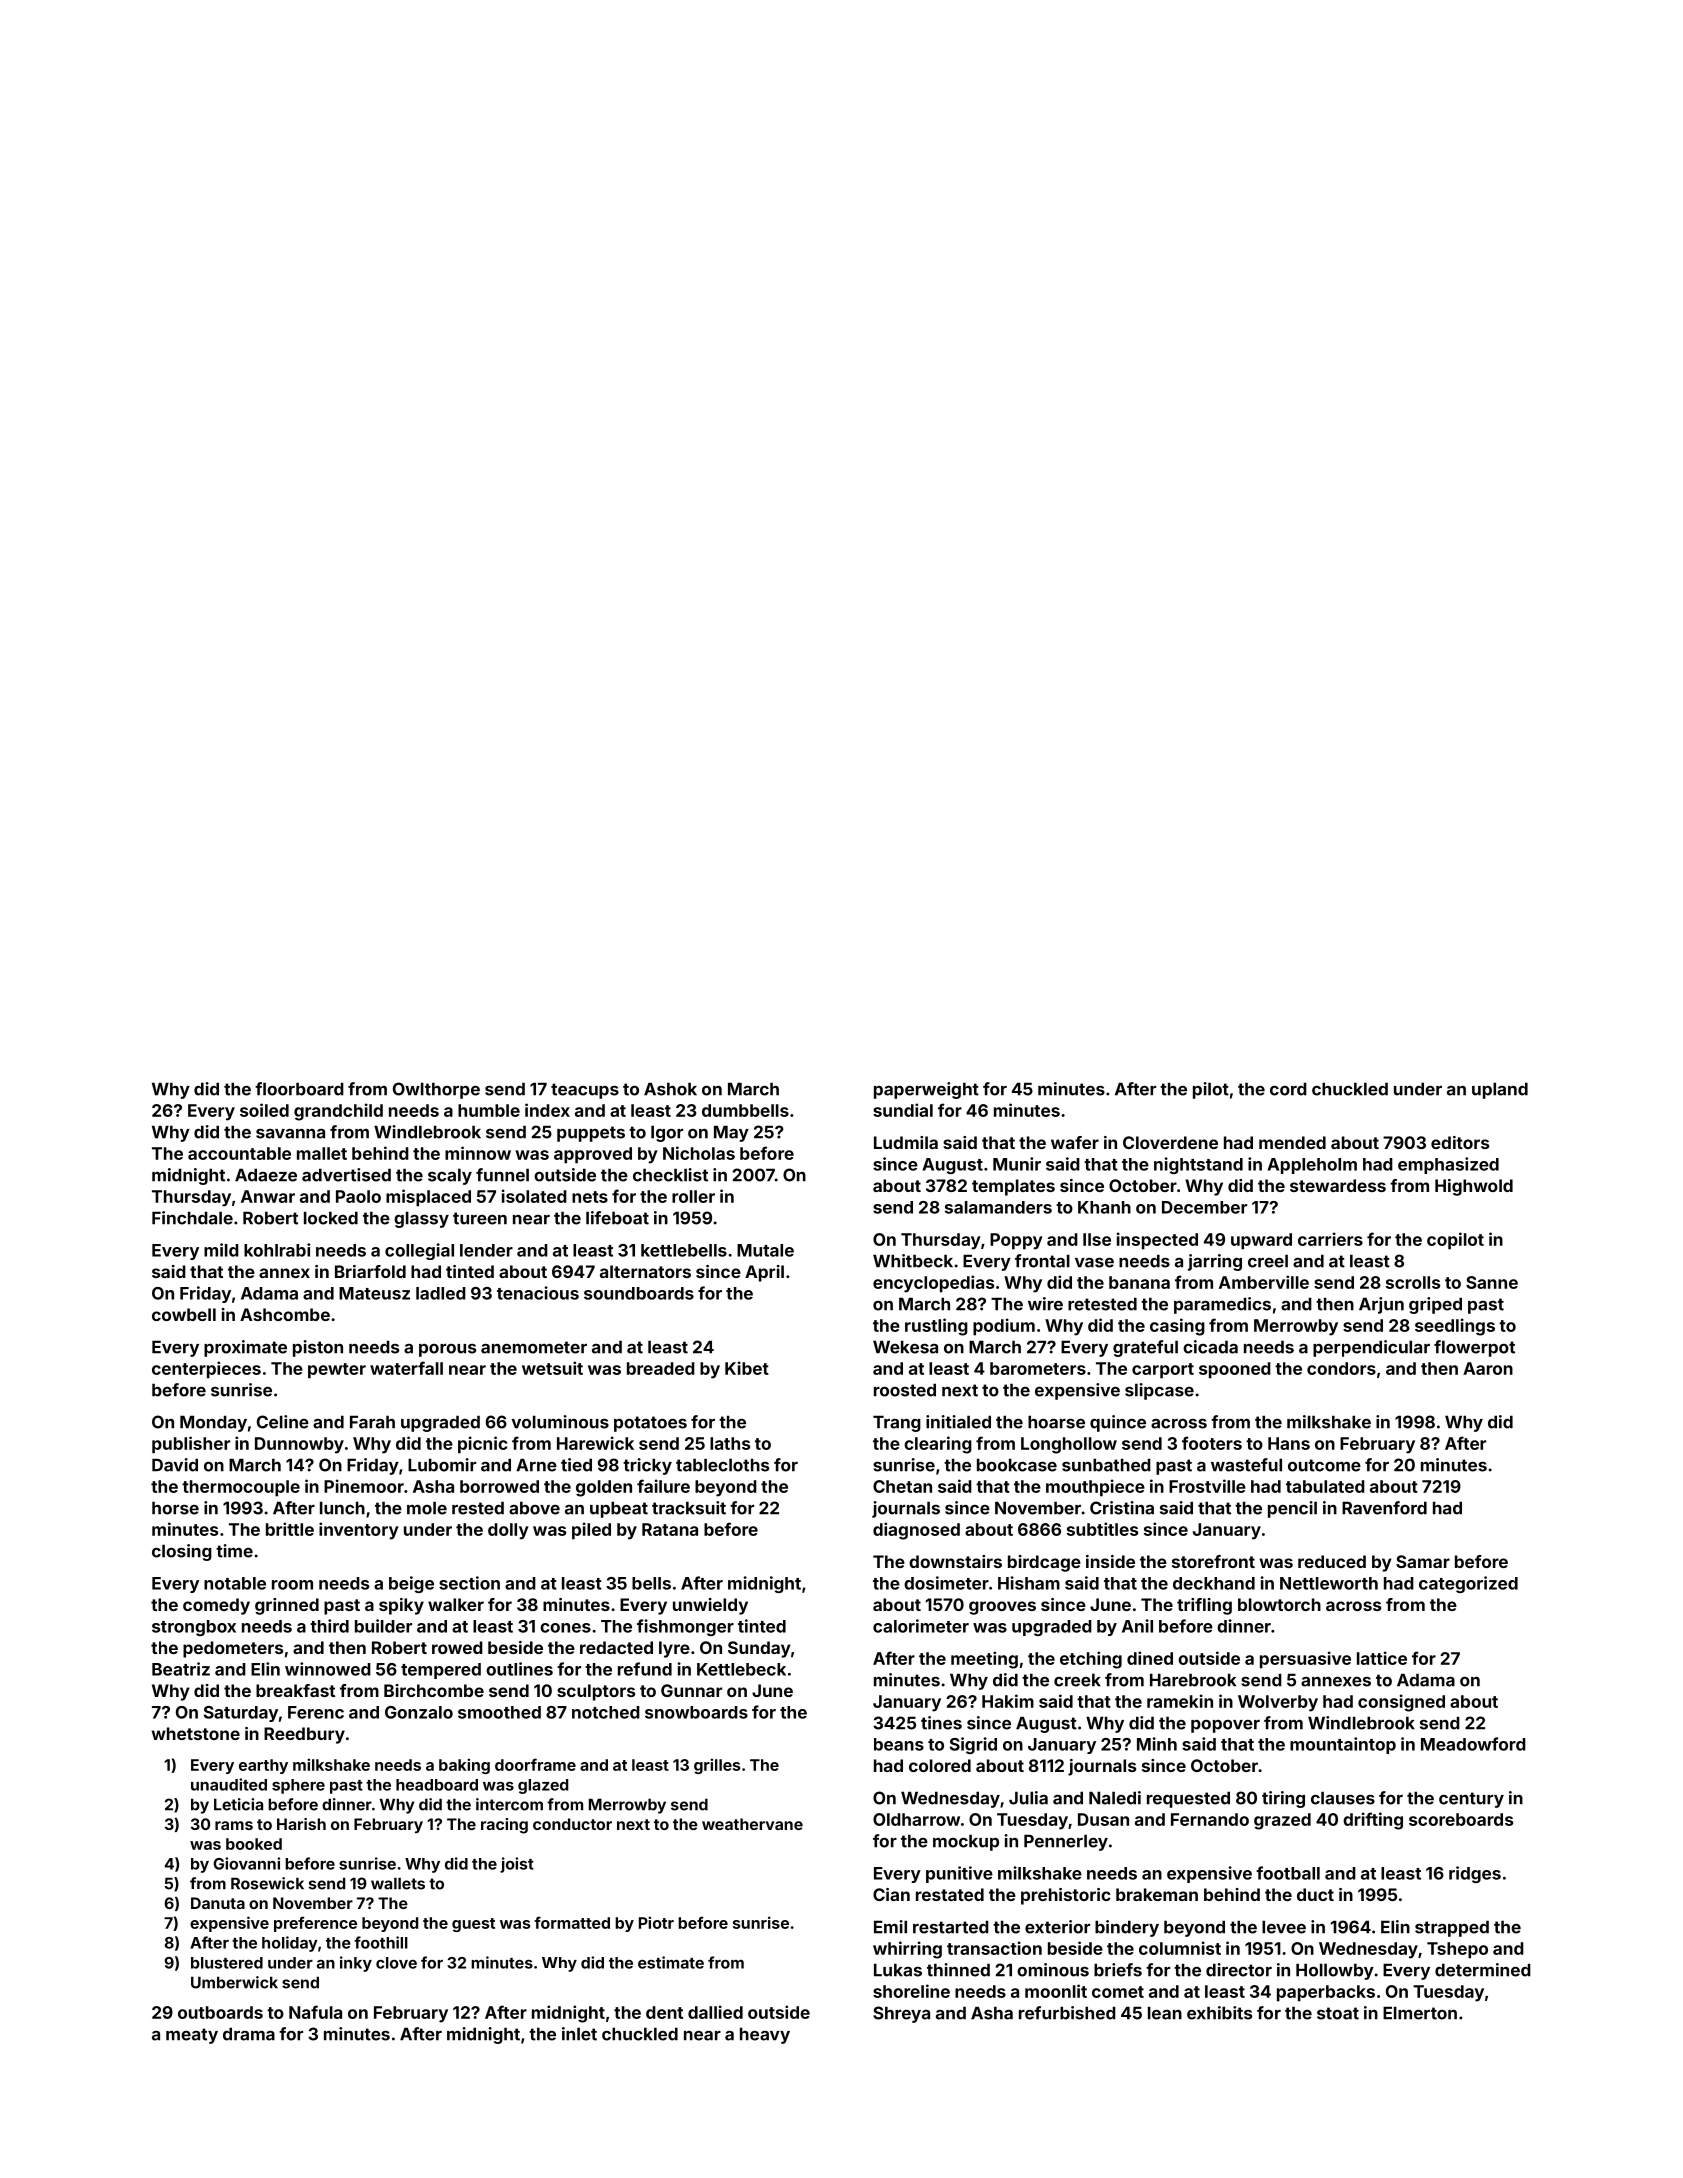 This screenshot has width=1683, height=2178. I want to click on scaly, so click(450, 1176).
